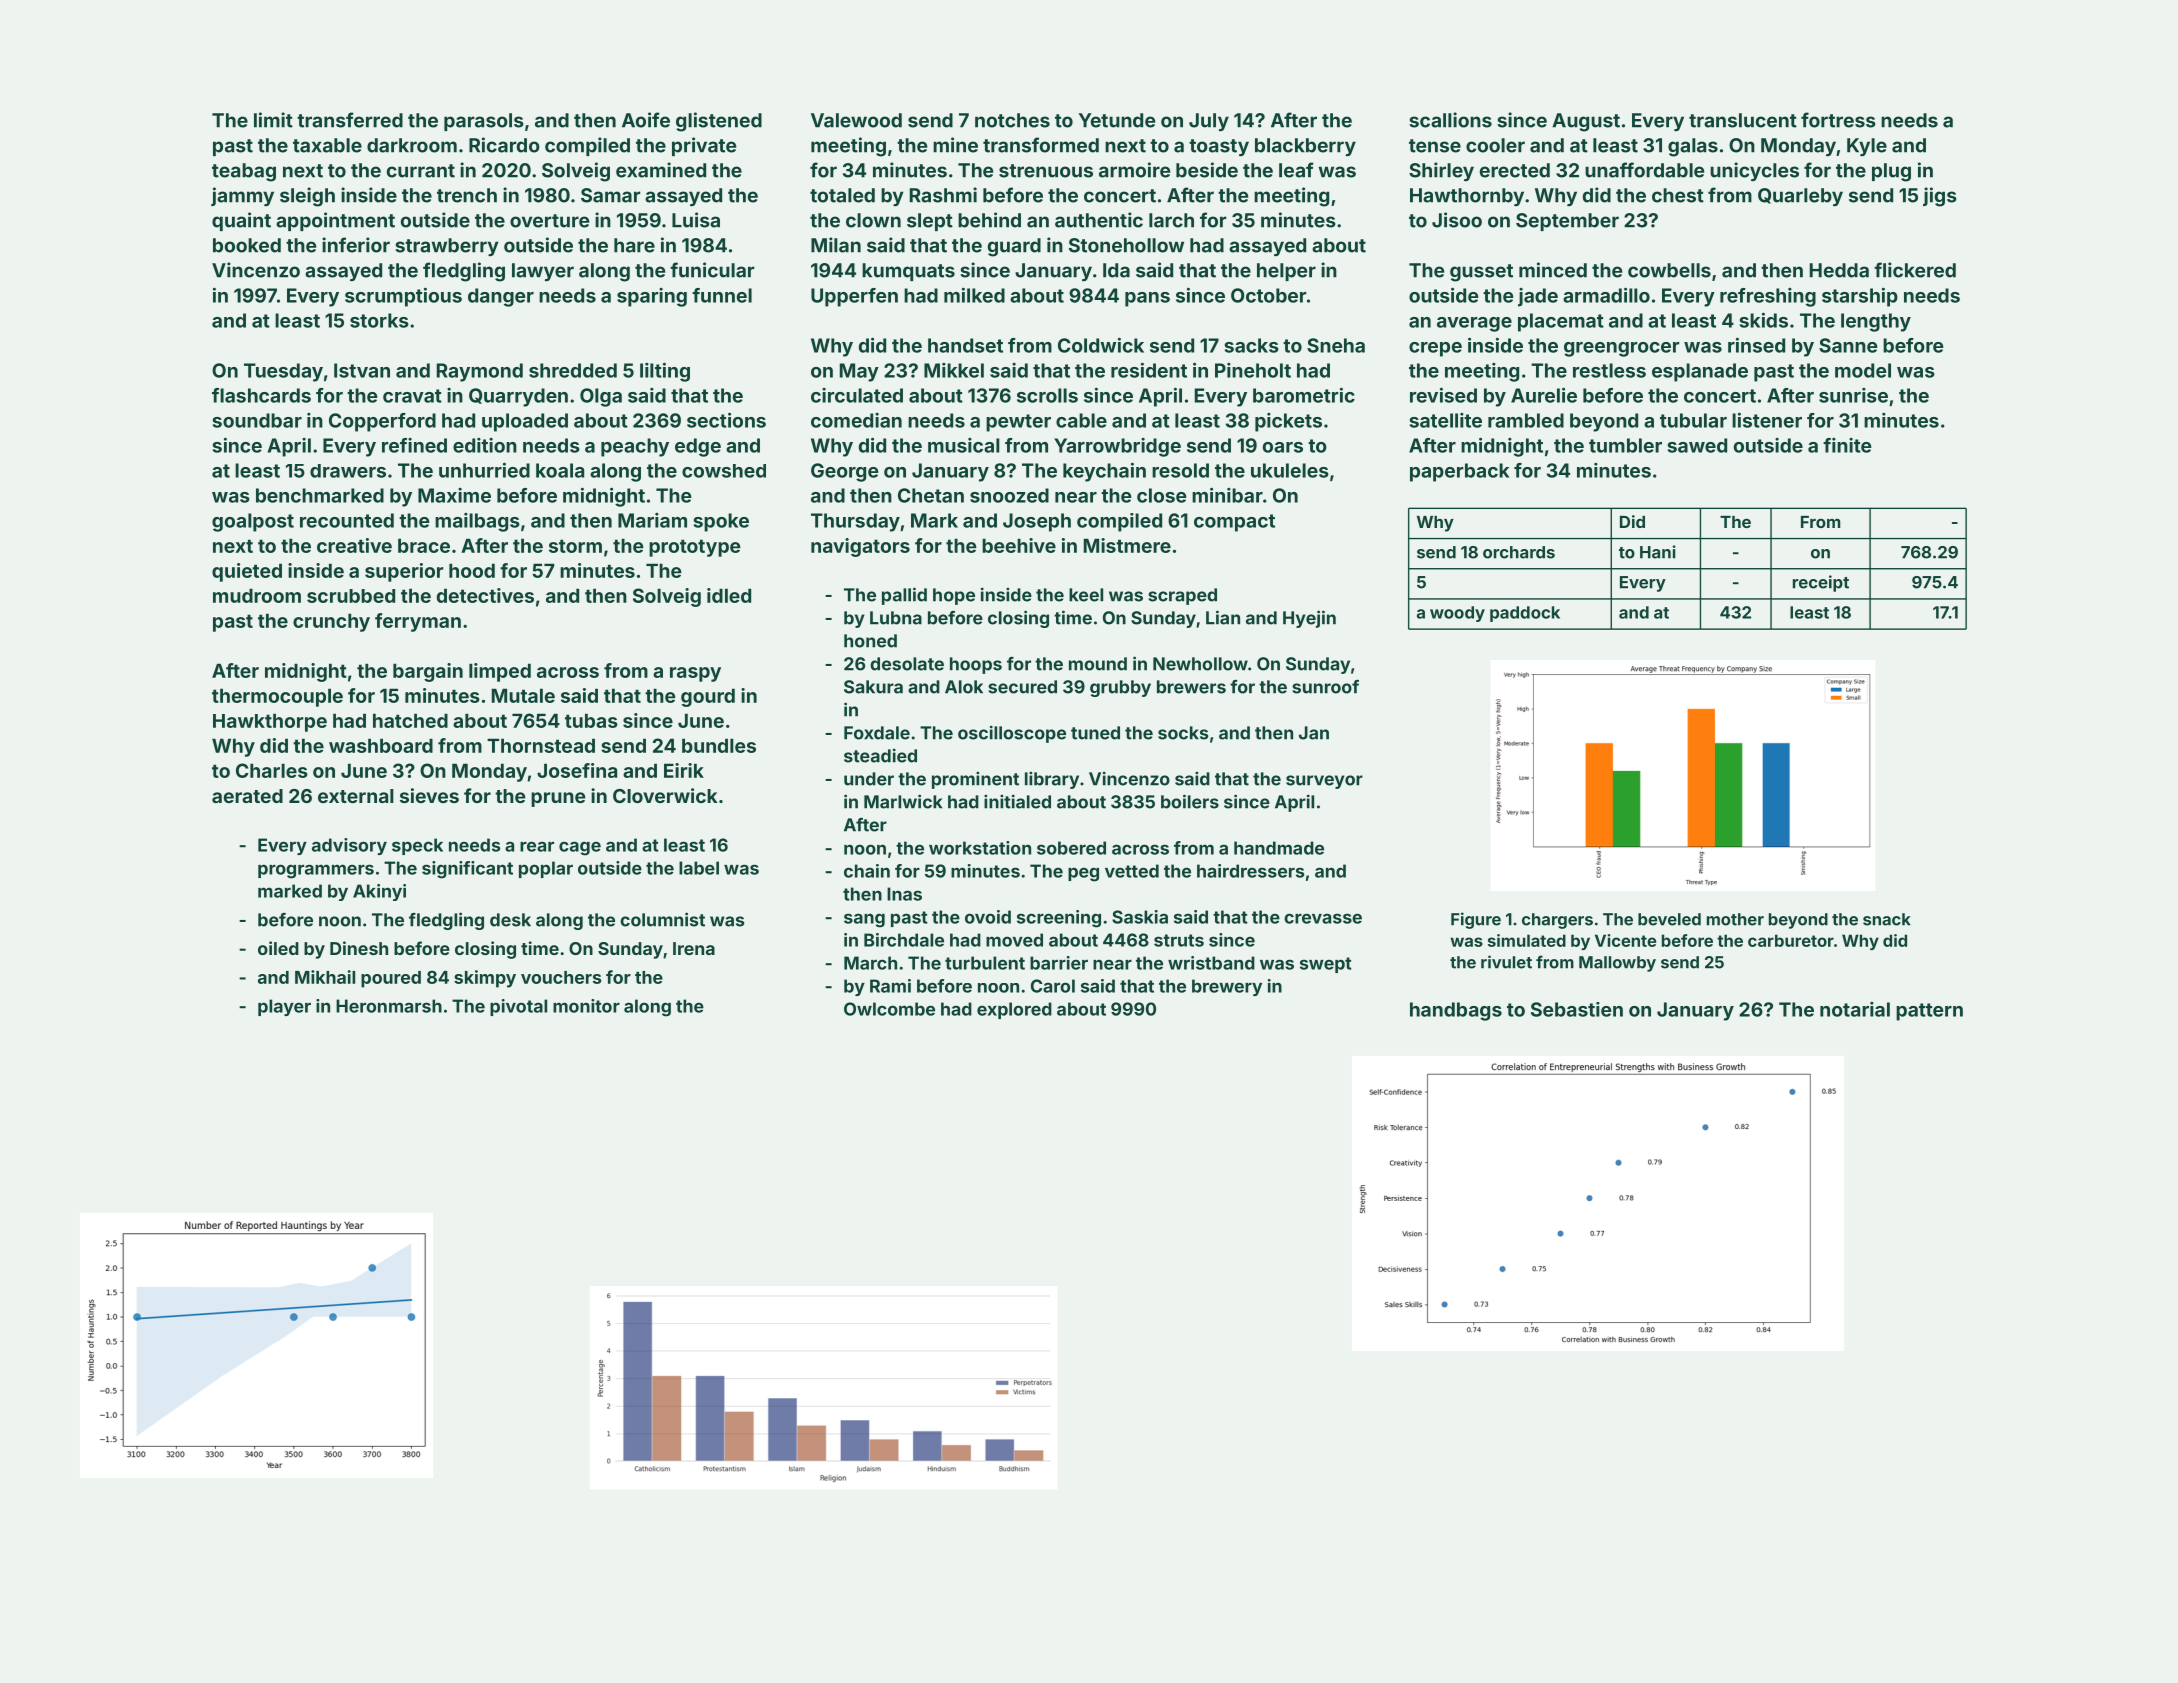 This screenshot has width=2178, height=1683. I want to click on navigators, so click(860, 547).
